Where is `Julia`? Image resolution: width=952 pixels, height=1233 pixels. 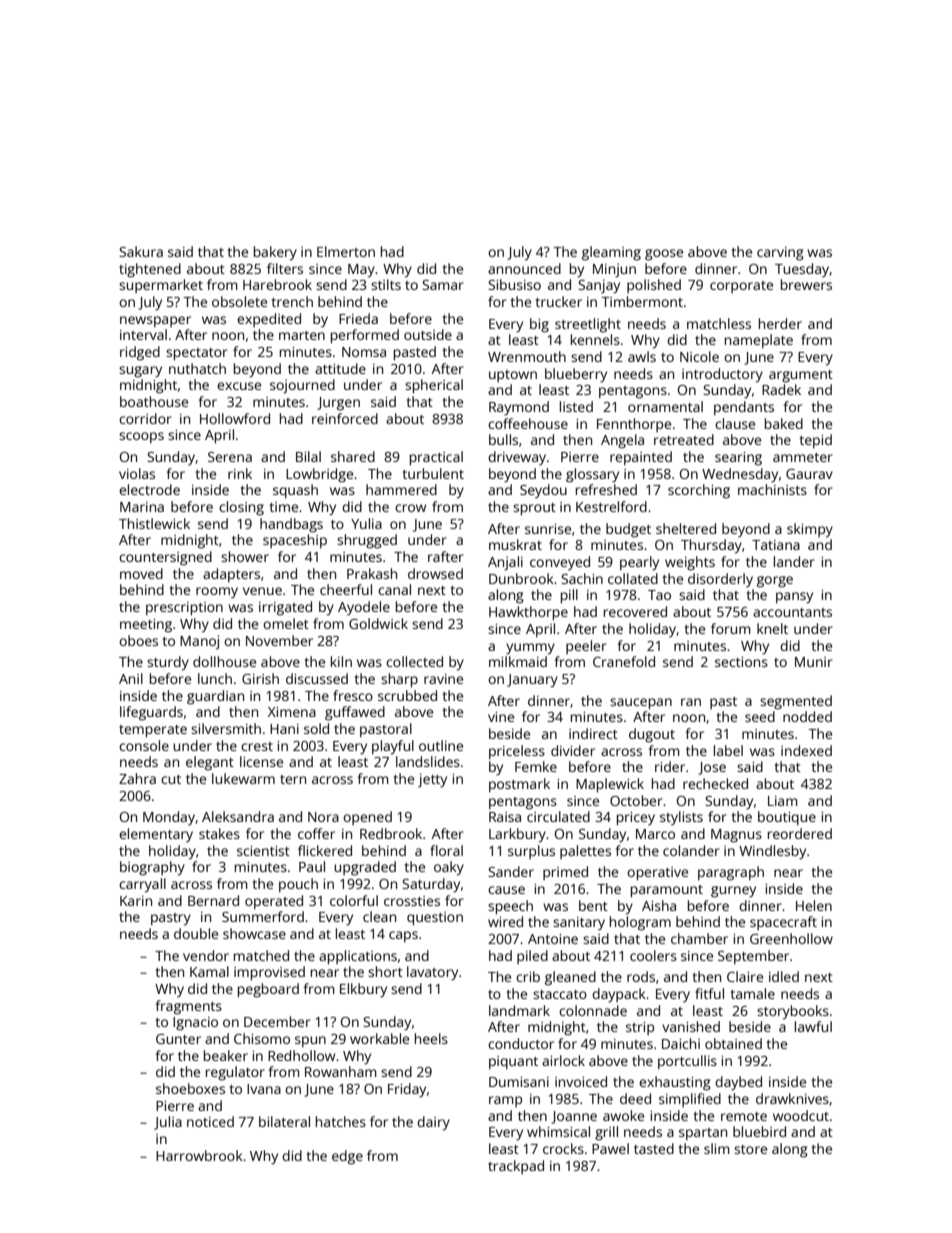
Julia is located at coordinates (168, 1123).
